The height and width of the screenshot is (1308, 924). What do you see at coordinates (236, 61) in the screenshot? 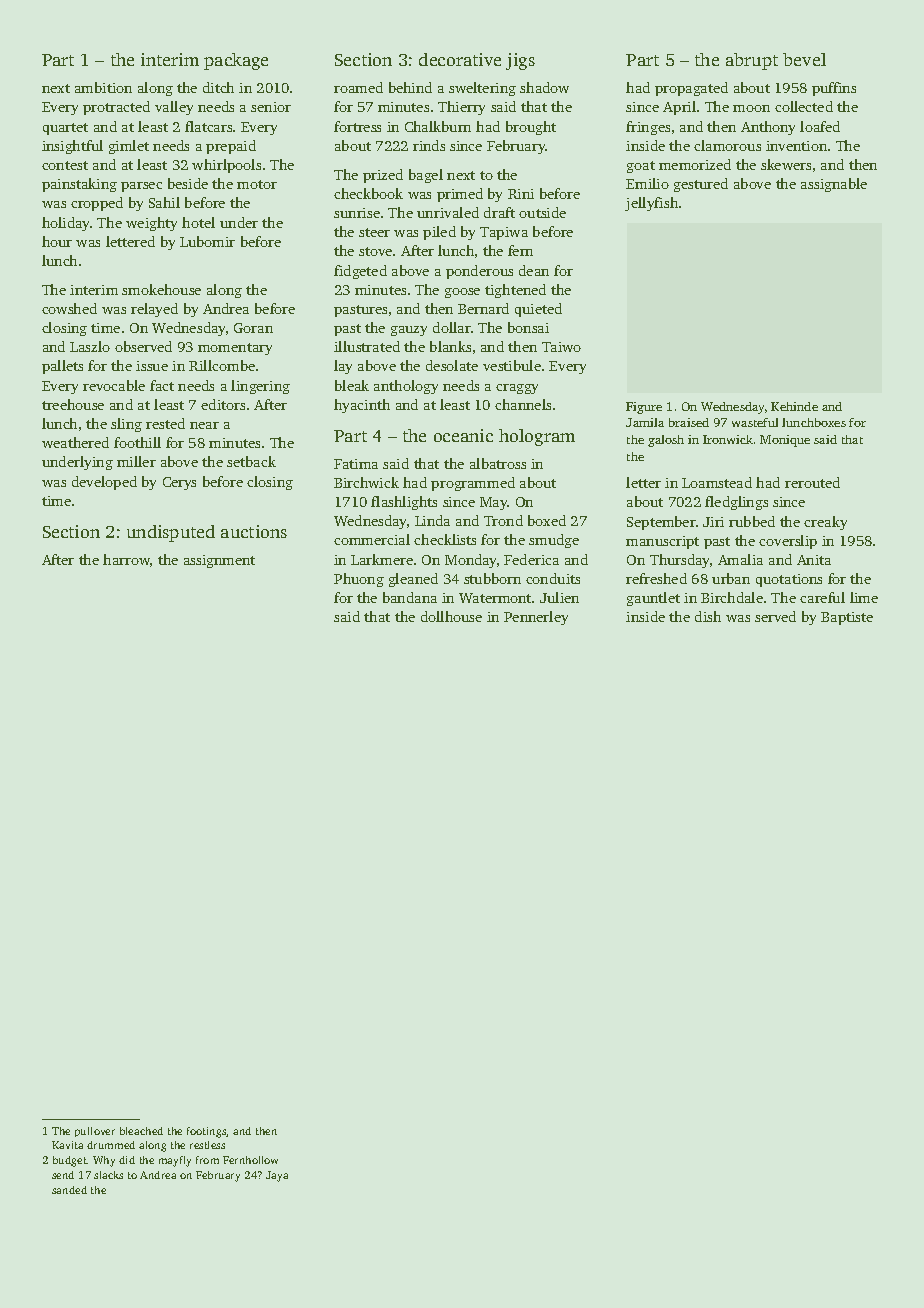
I see `package` at bounding box center [236, 61].
